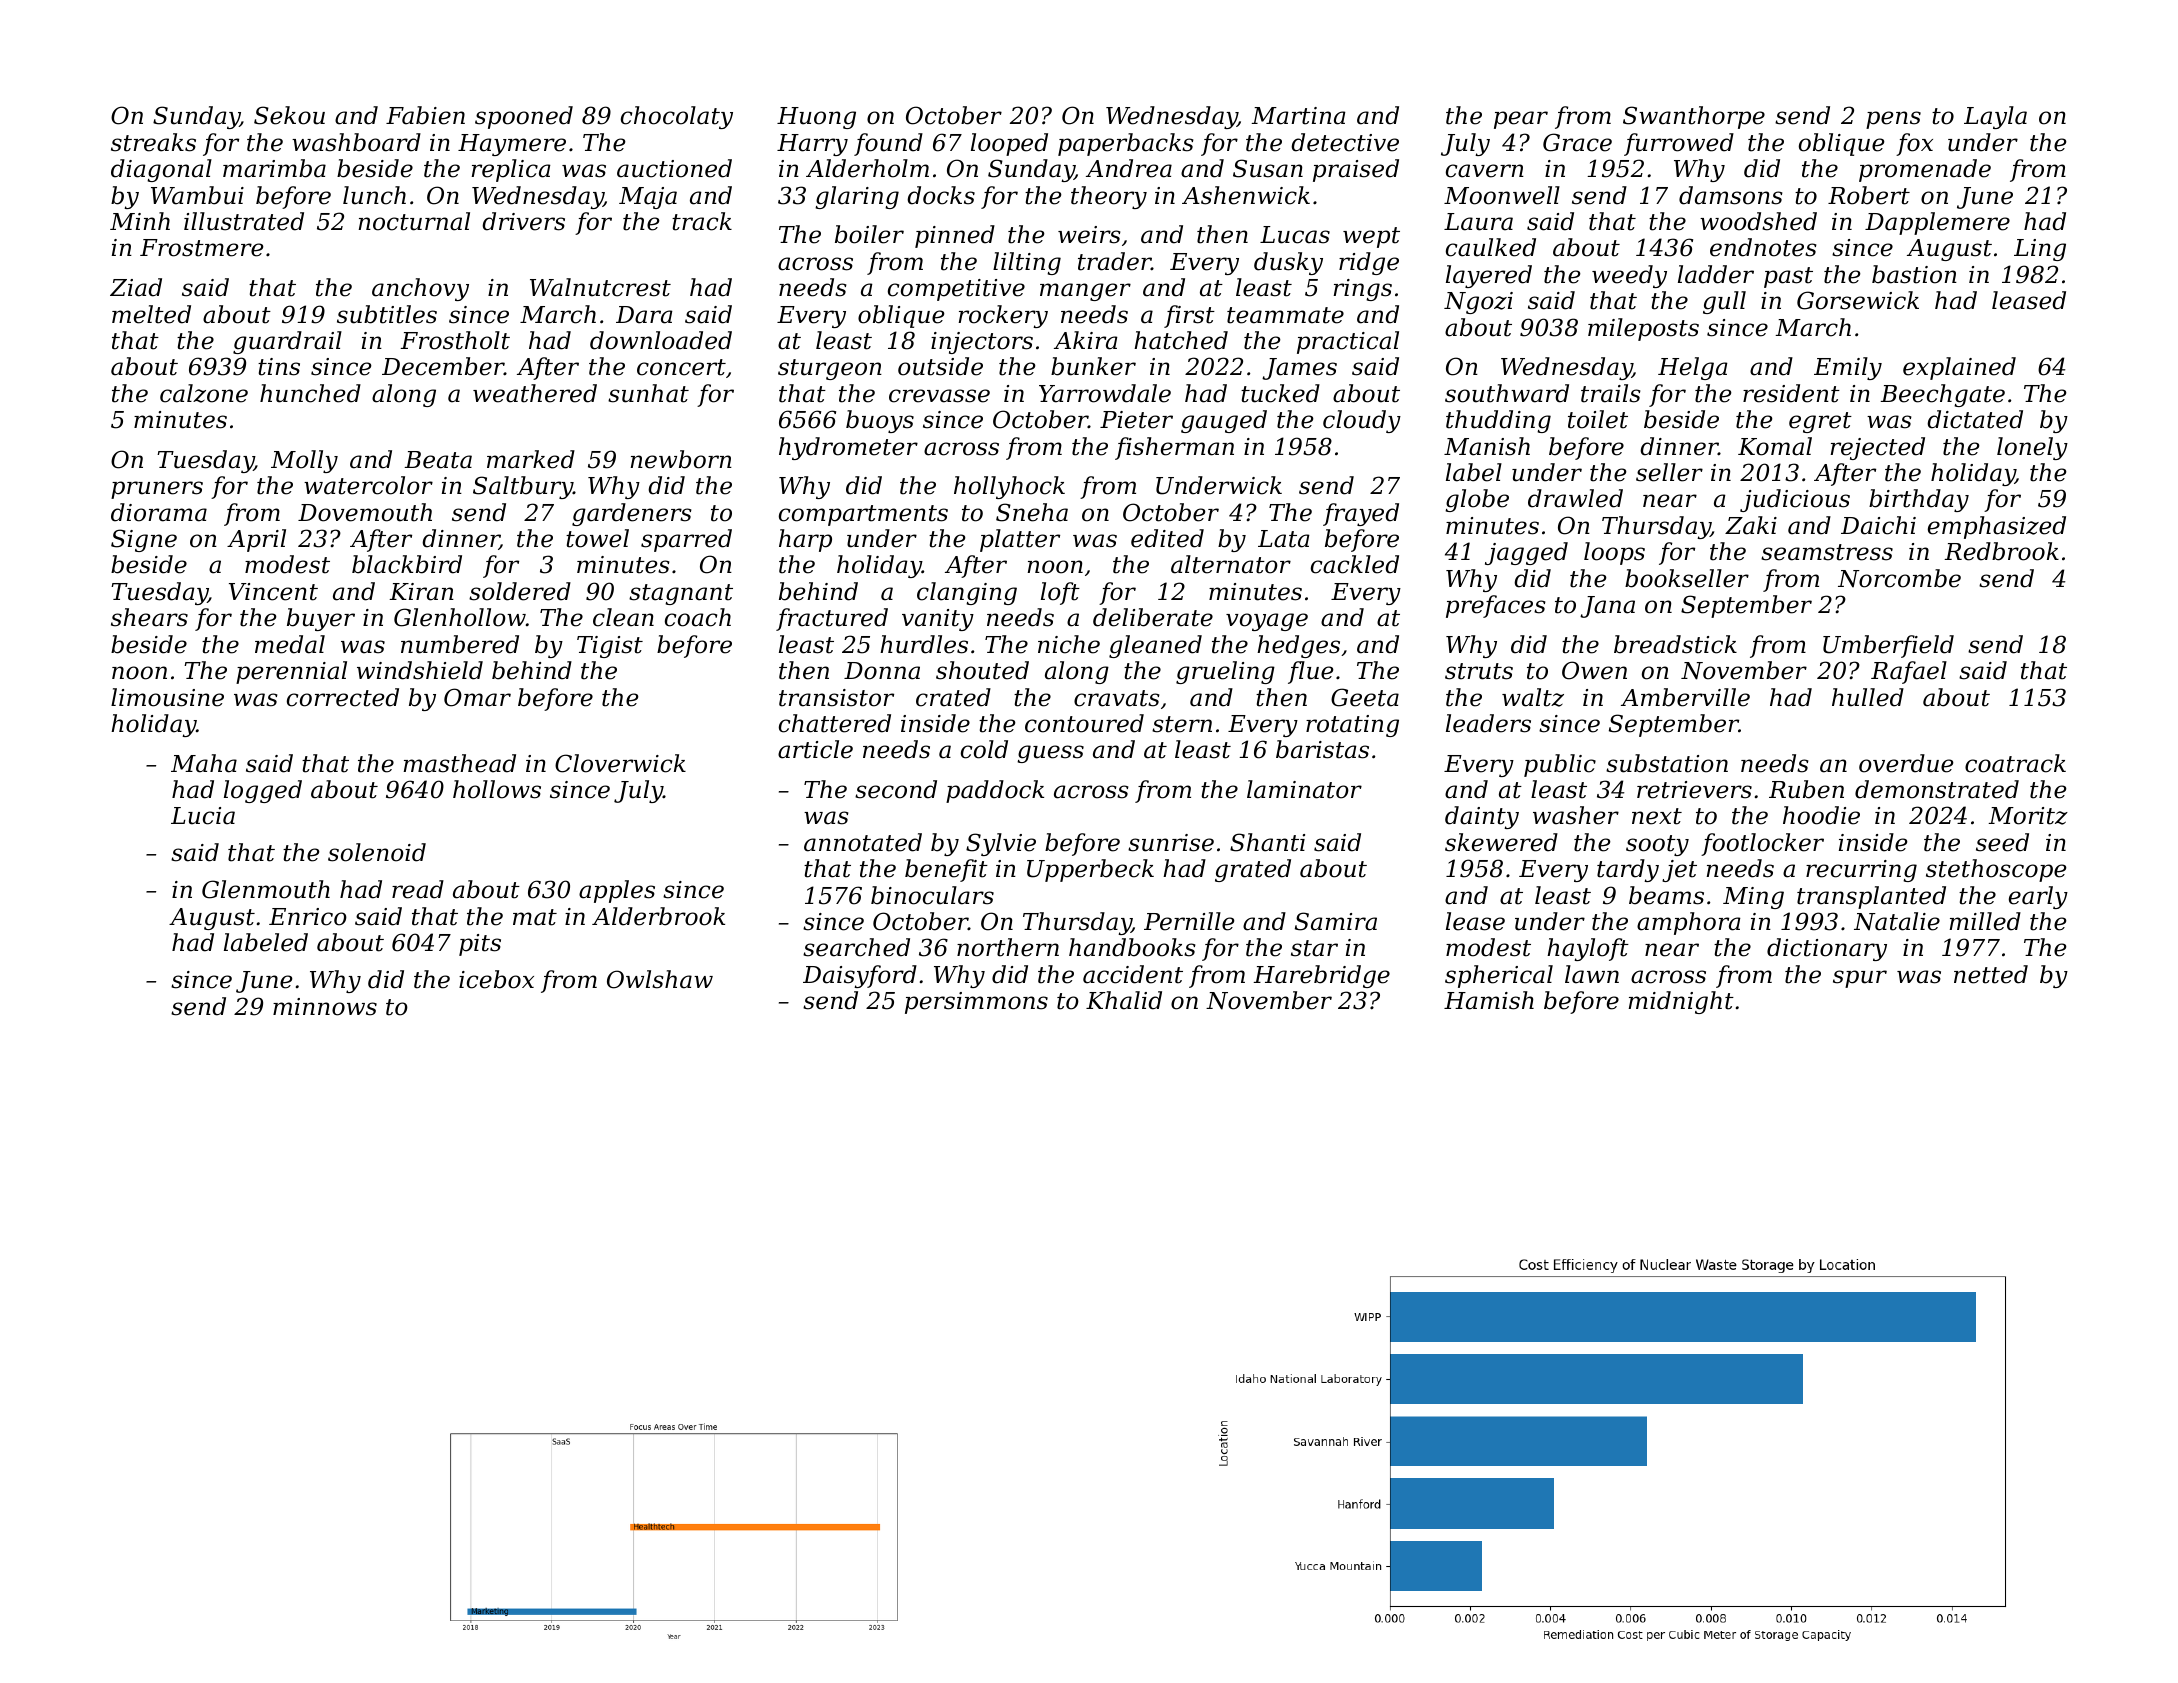  What do you see at coordinates (325, 1007) in the document?
I see `minnows` at bounding box center [325, 1007].
